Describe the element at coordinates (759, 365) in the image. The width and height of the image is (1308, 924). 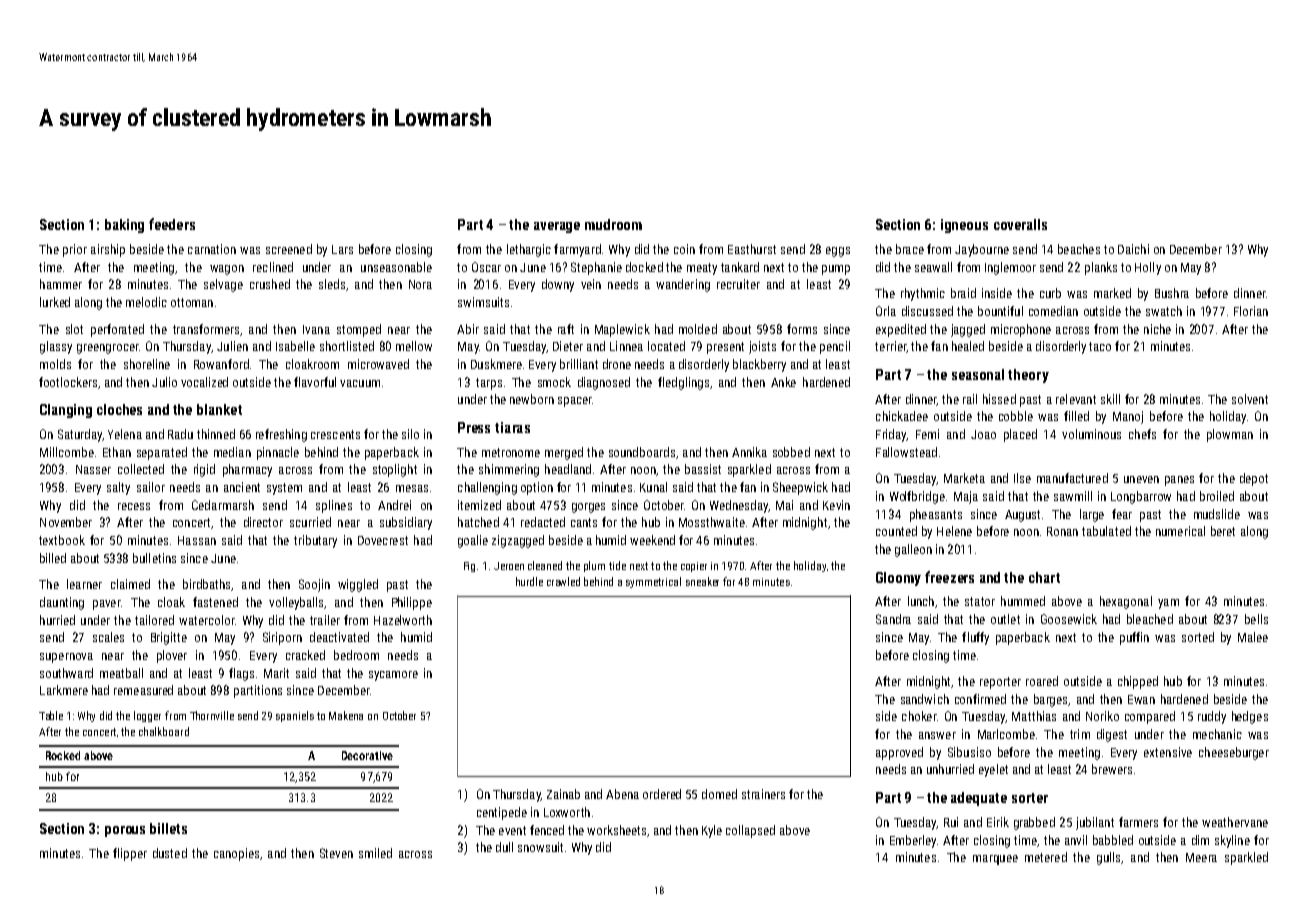
I see `blackberry` at that location.
